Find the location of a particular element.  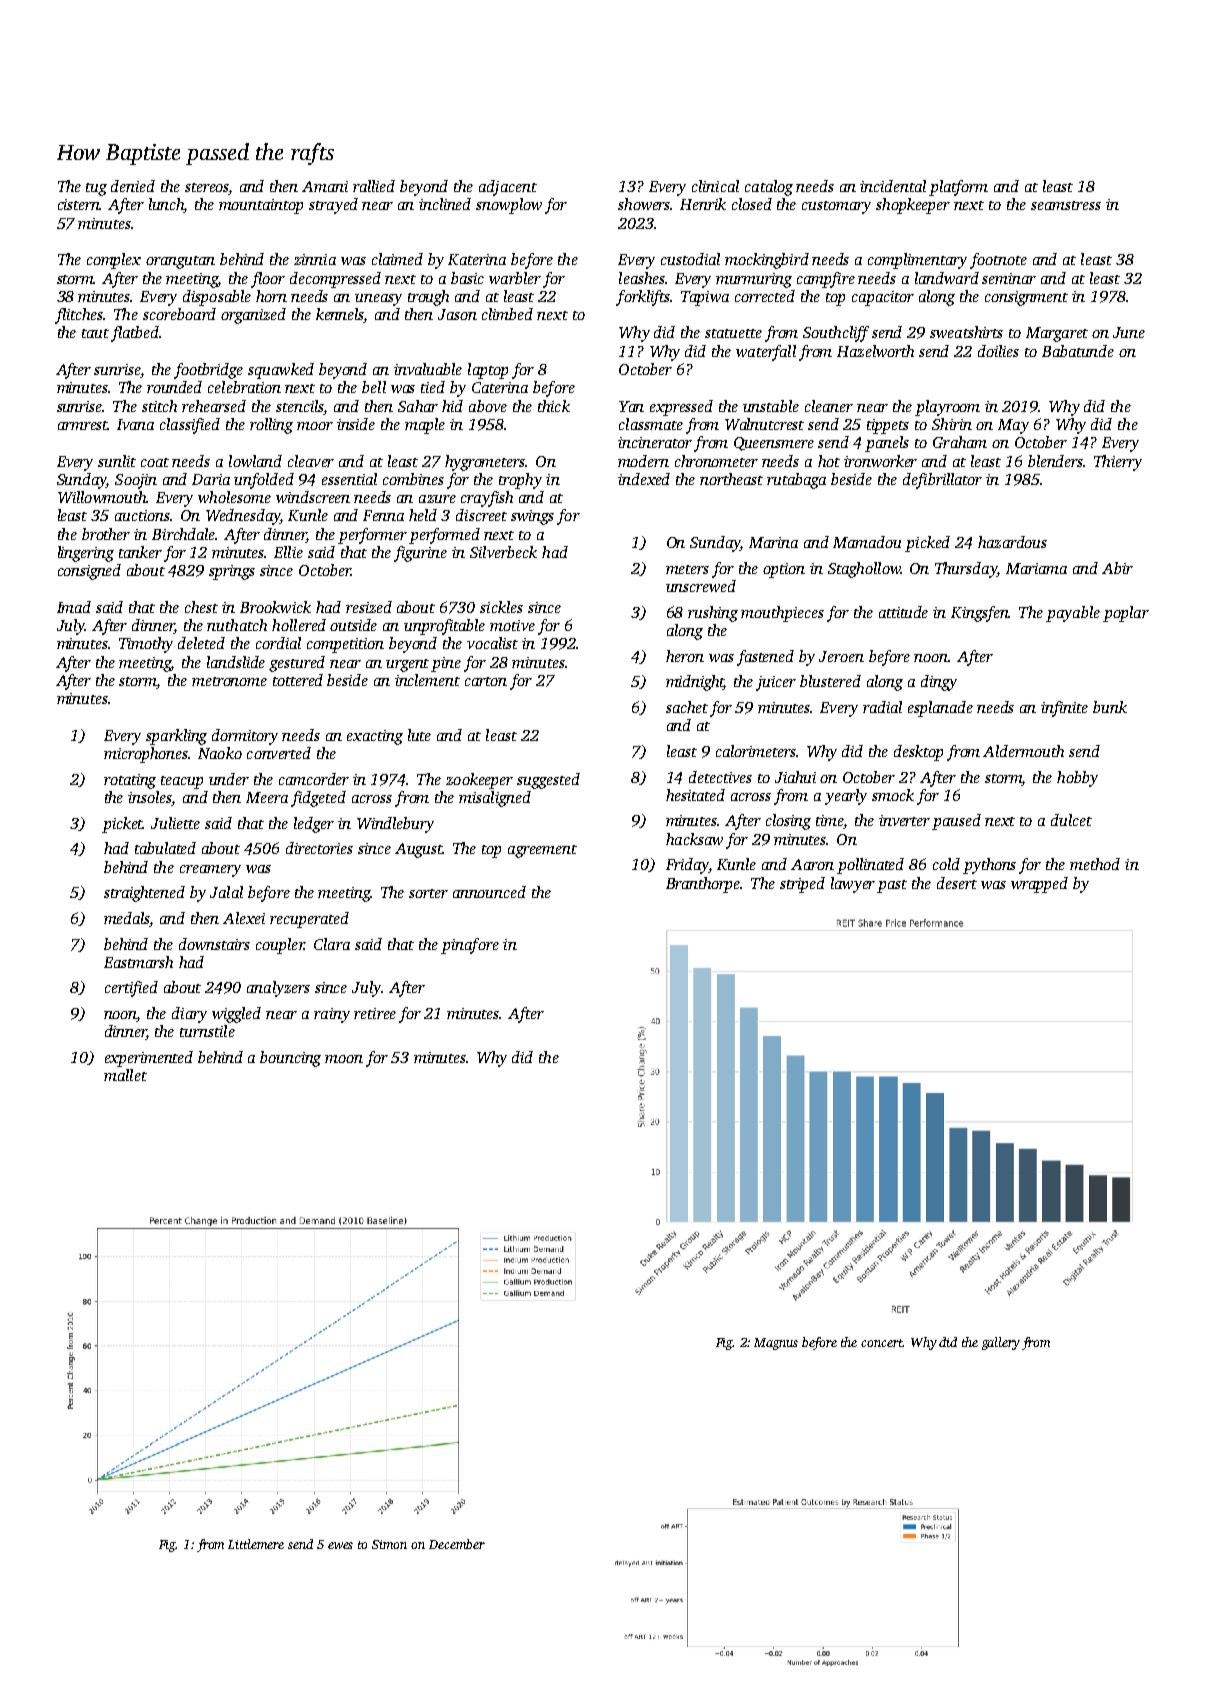

Magnus is located at coordinates (776, 1344).
